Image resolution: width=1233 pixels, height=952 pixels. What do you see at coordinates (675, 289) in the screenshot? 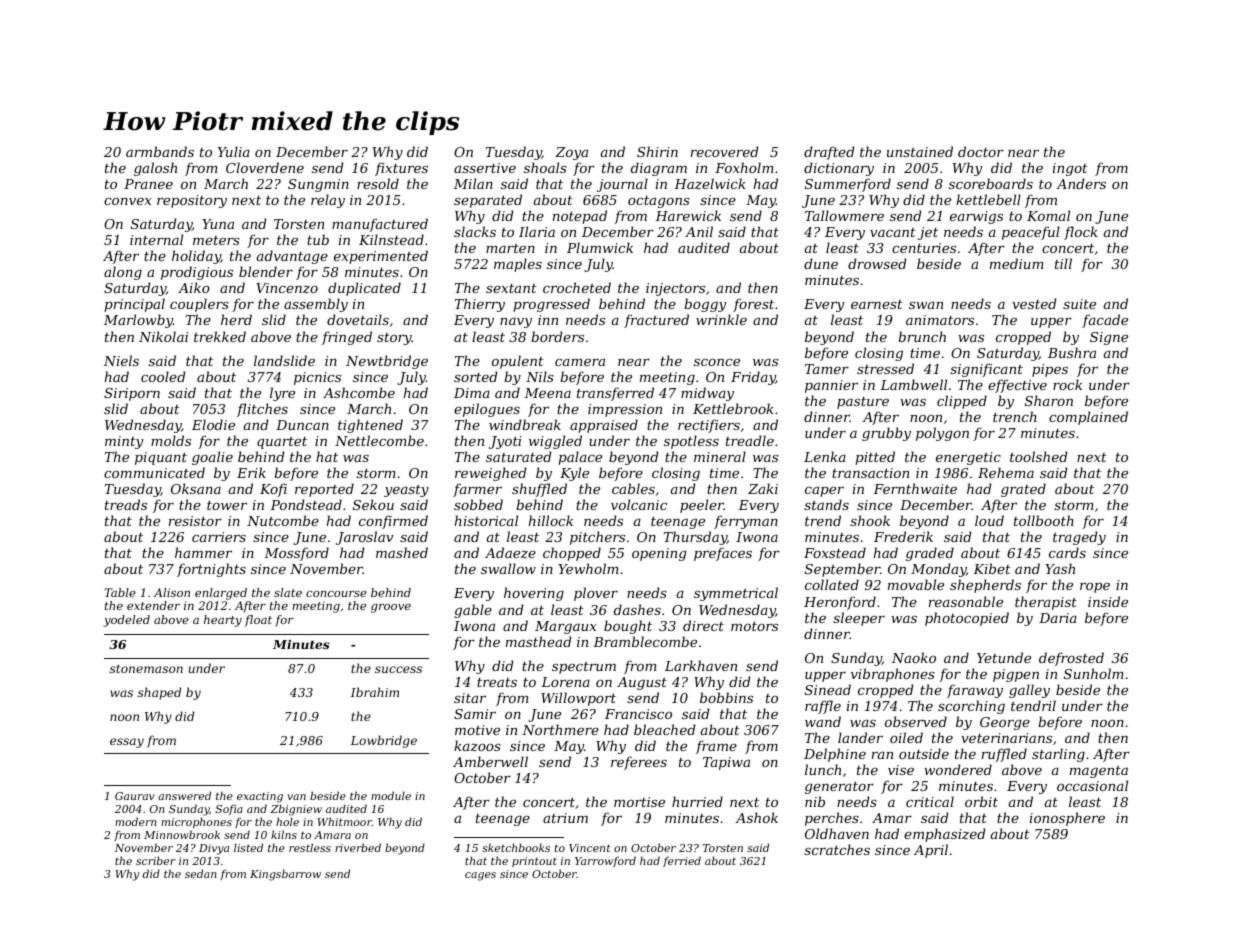
I see `injectors` at bounding box center [675, 289].
